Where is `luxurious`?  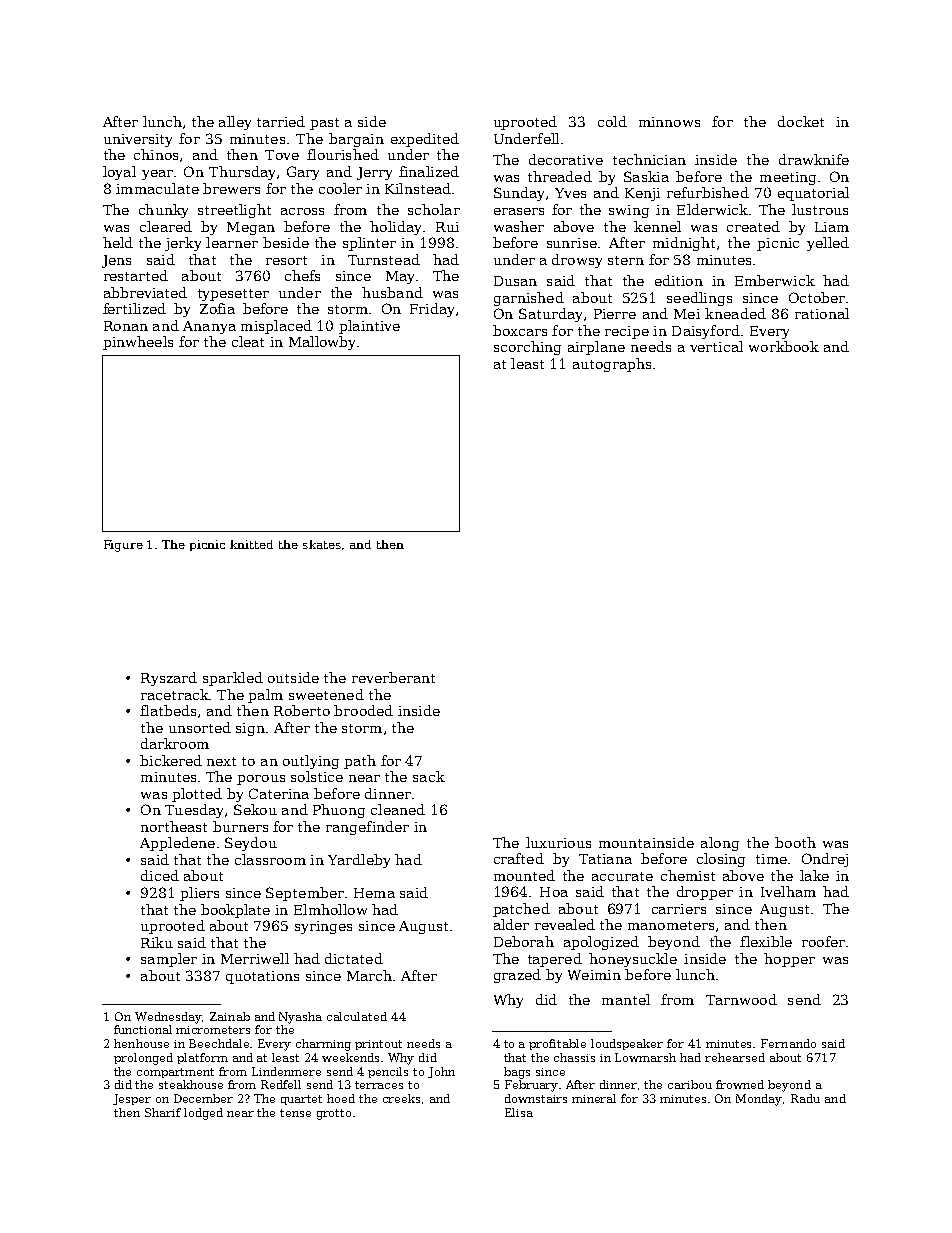 luxurious is located at coordinates (558, 842).
